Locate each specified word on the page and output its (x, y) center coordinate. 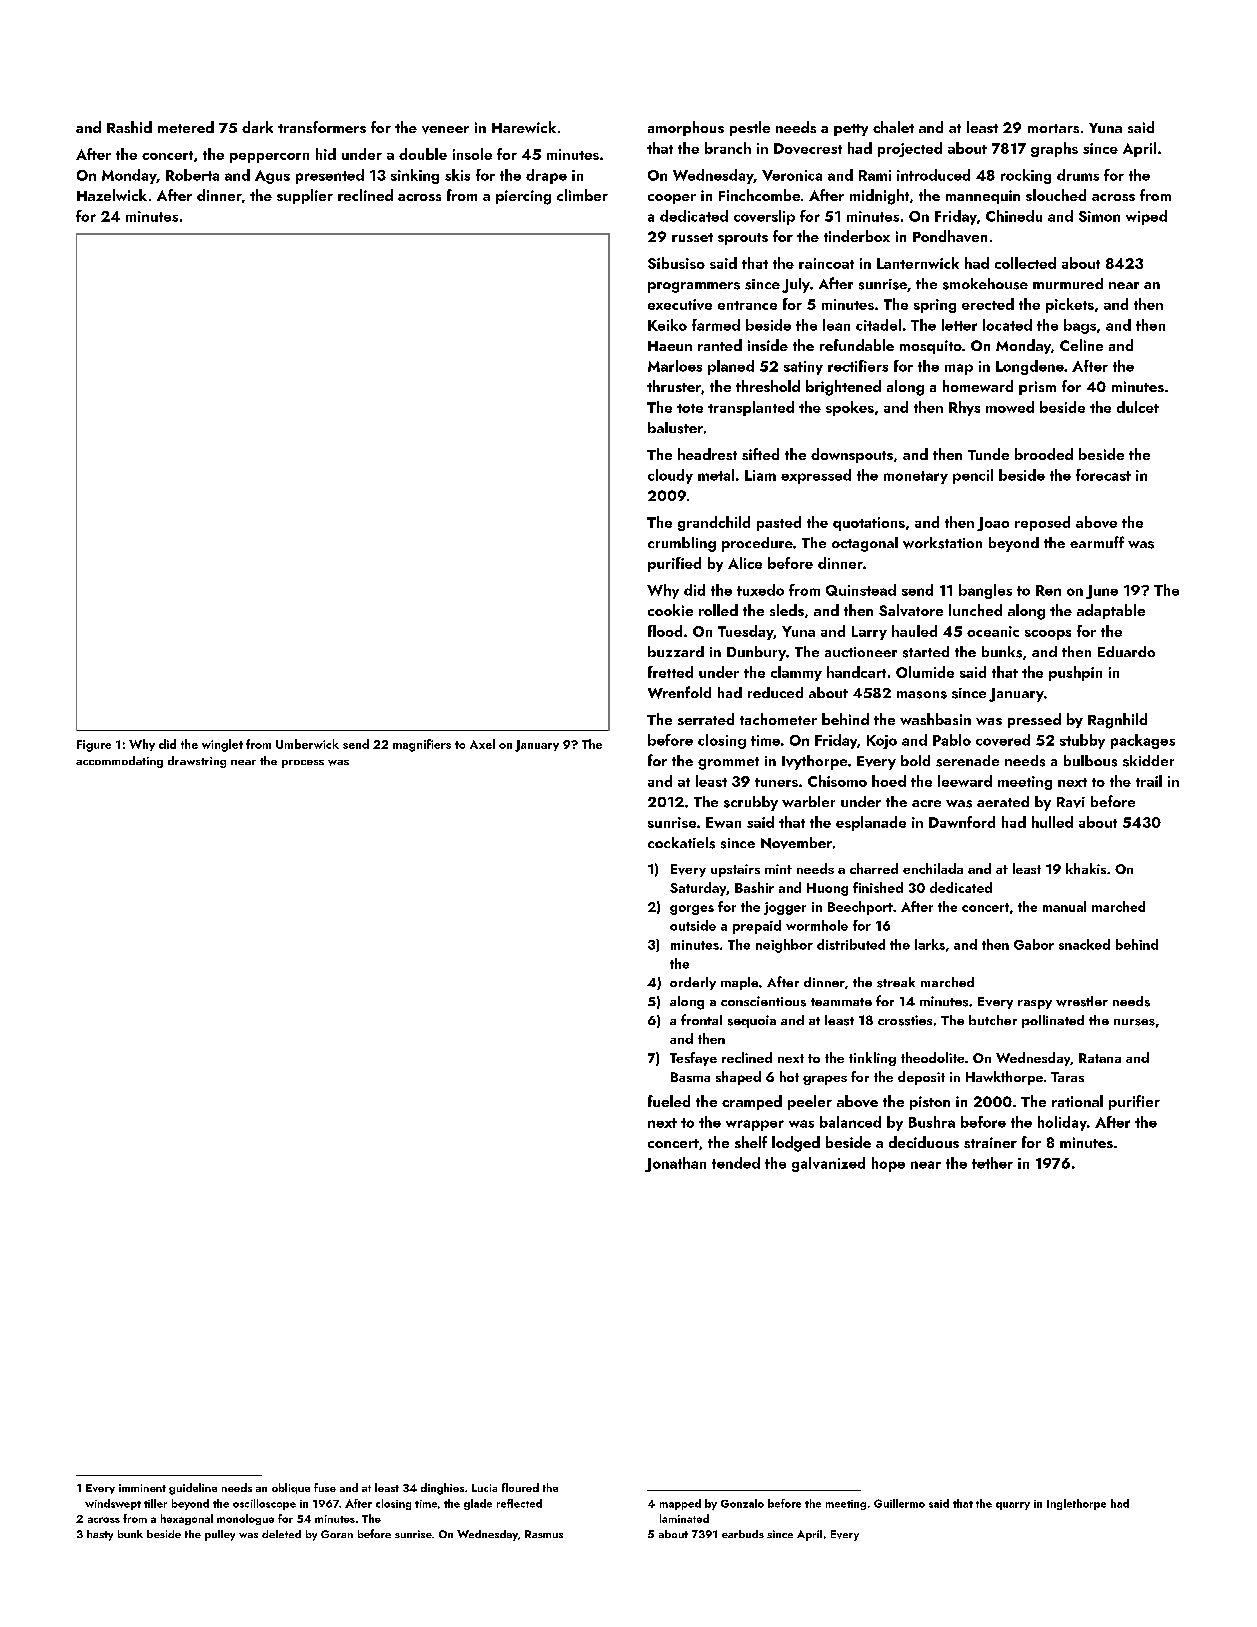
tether (992, 1163)
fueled (669, 1101)
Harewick (524, 127)
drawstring (197, 762)
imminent (142, 1488)
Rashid (129, 127)
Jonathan (675, 1164)
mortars (1053, 128)
